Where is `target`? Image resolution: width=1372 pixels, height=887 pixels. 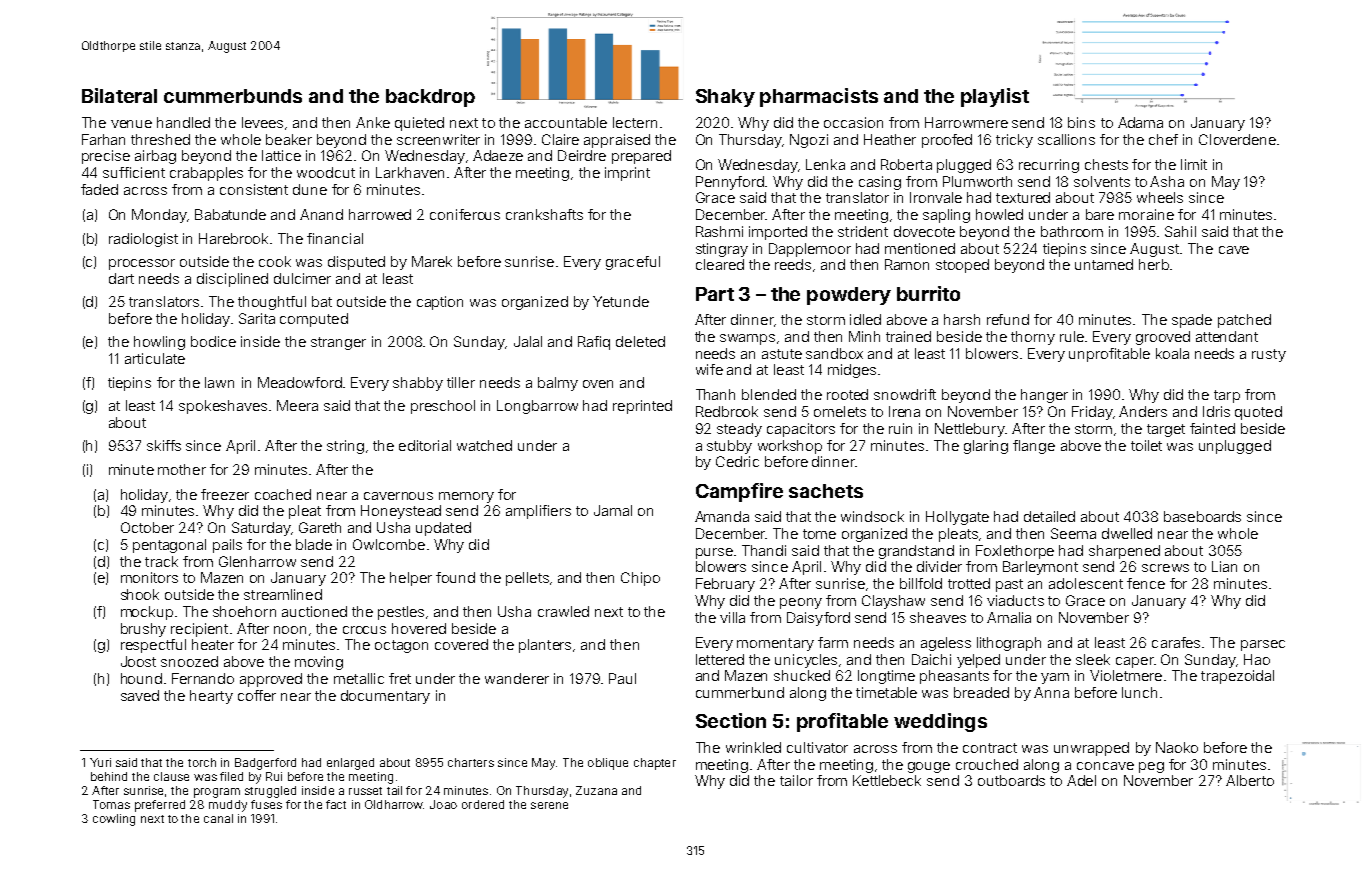 target is located at coordinates (1166, 430).
